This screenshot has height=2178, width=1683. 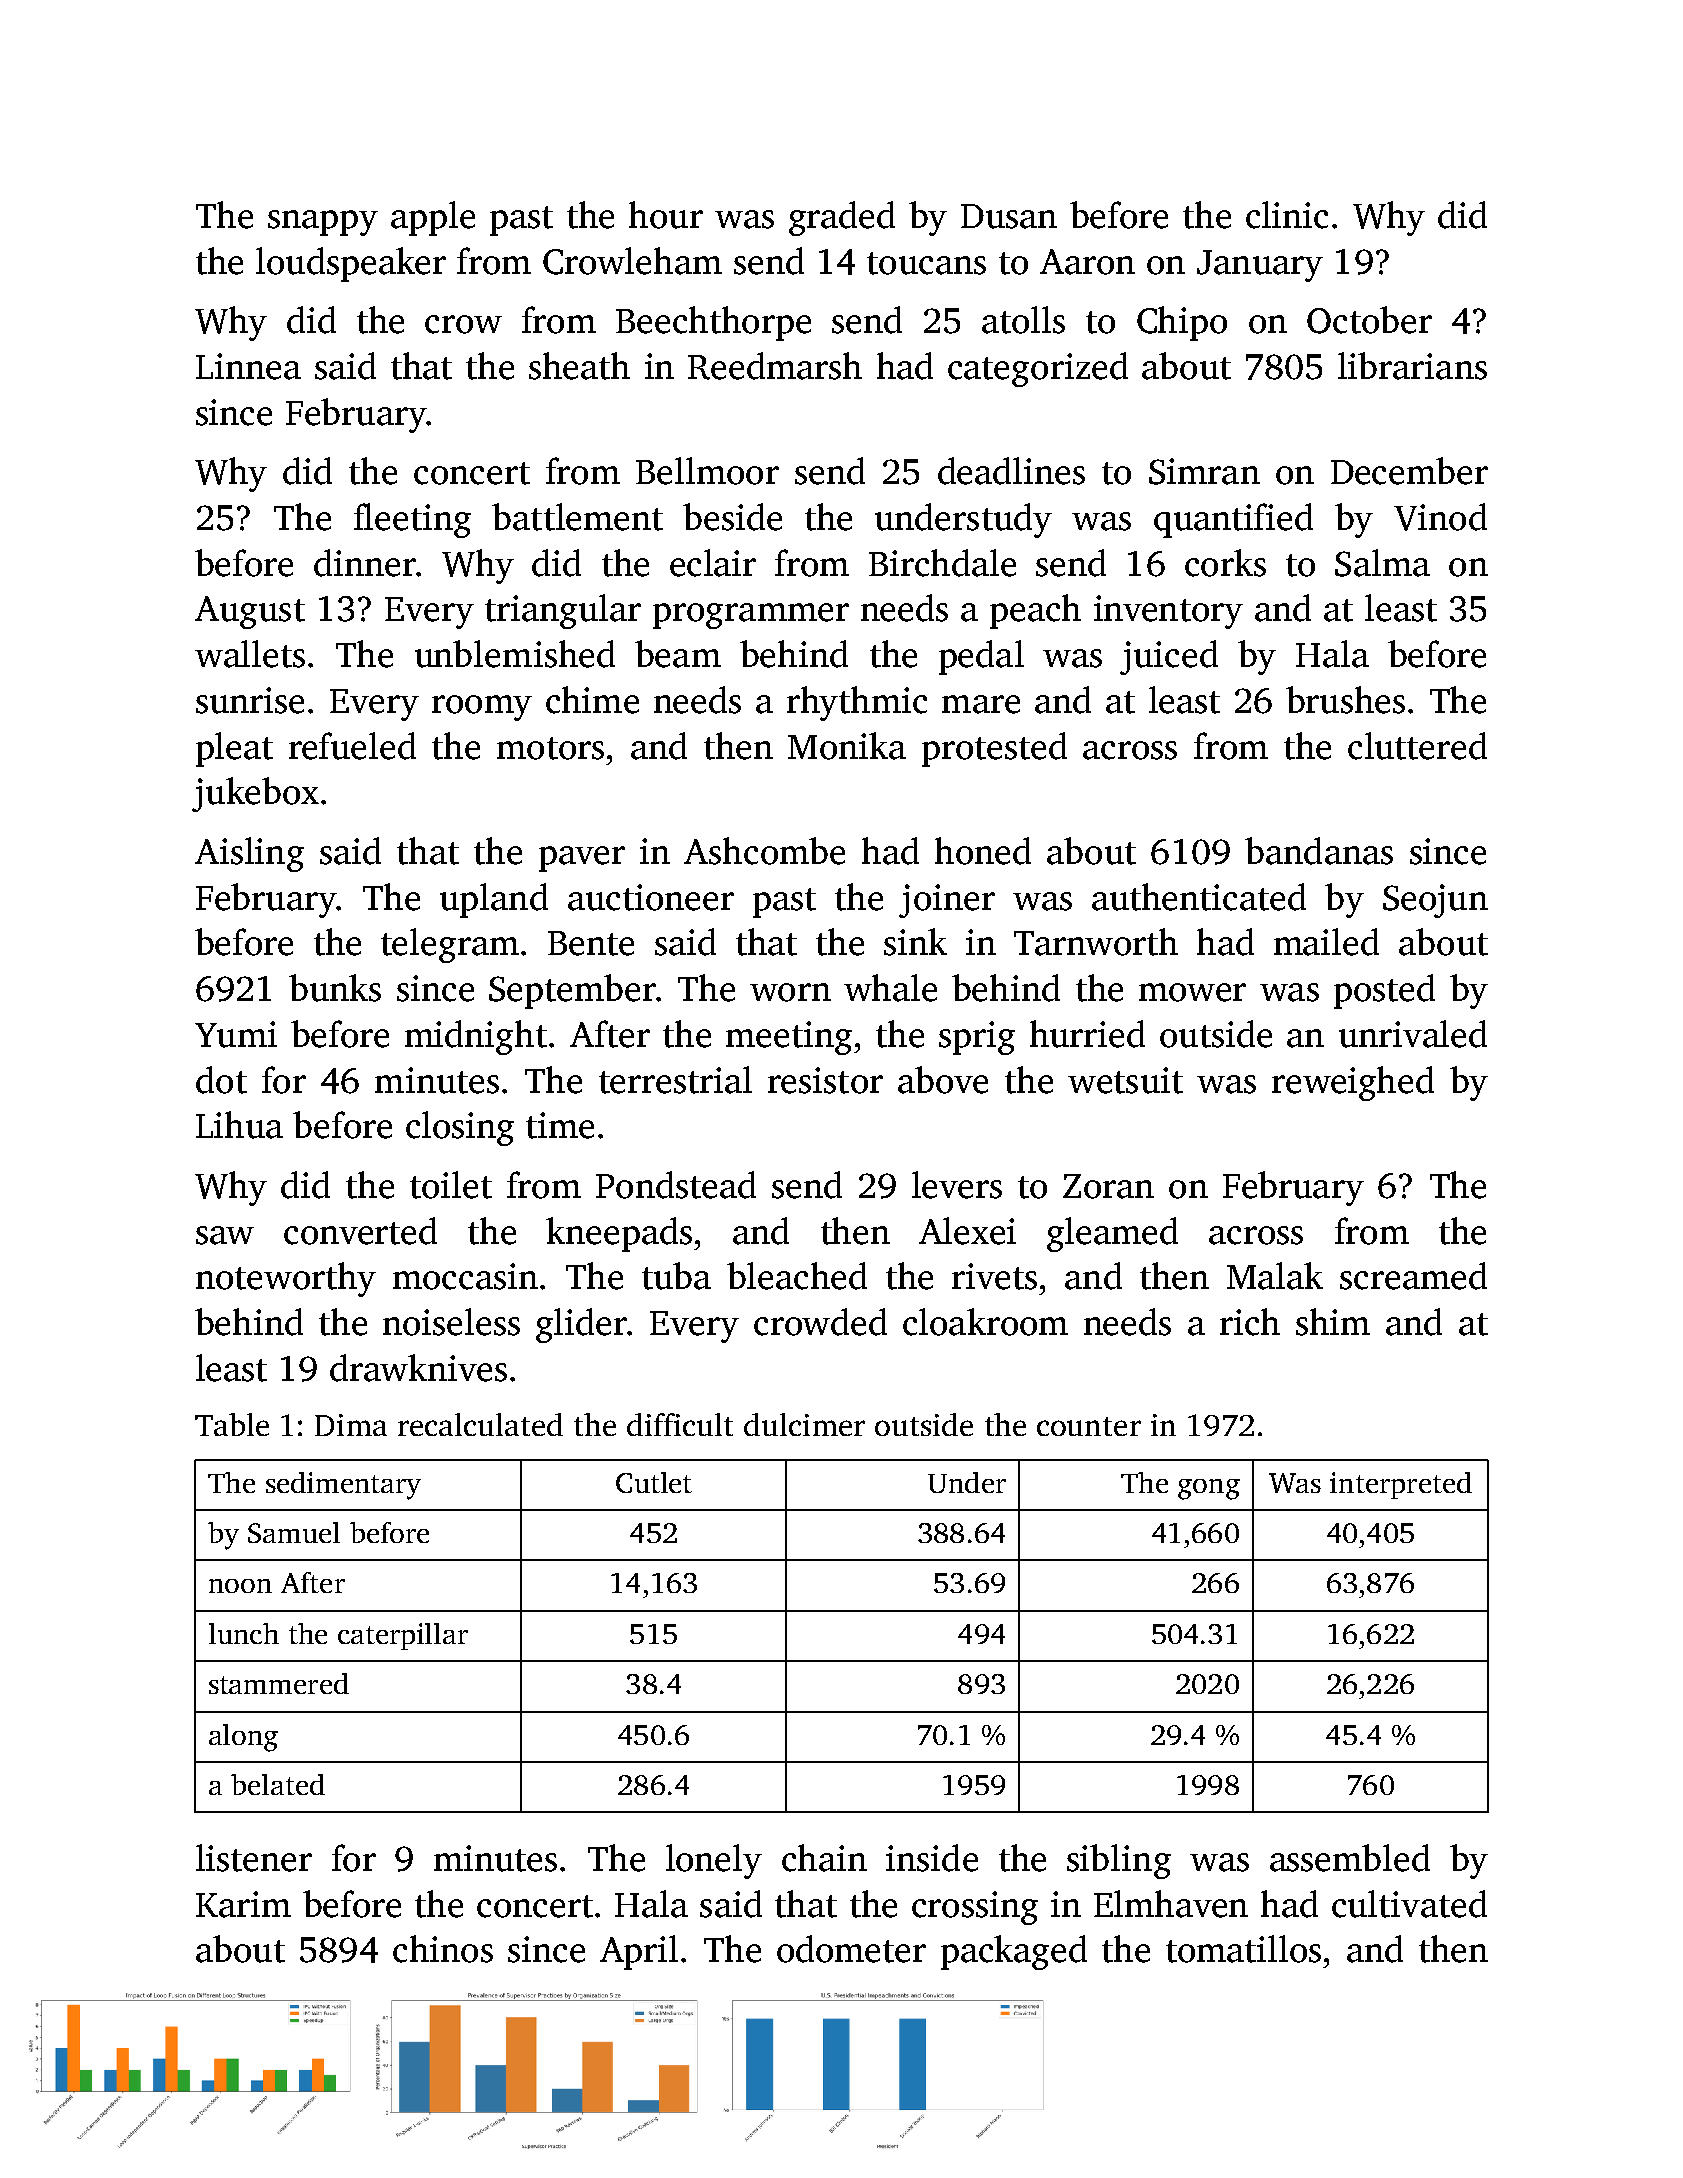 What do you see at coordinates (234, 749) in the screenshot?
I see `pleat` at bounding box center [234, 749].
